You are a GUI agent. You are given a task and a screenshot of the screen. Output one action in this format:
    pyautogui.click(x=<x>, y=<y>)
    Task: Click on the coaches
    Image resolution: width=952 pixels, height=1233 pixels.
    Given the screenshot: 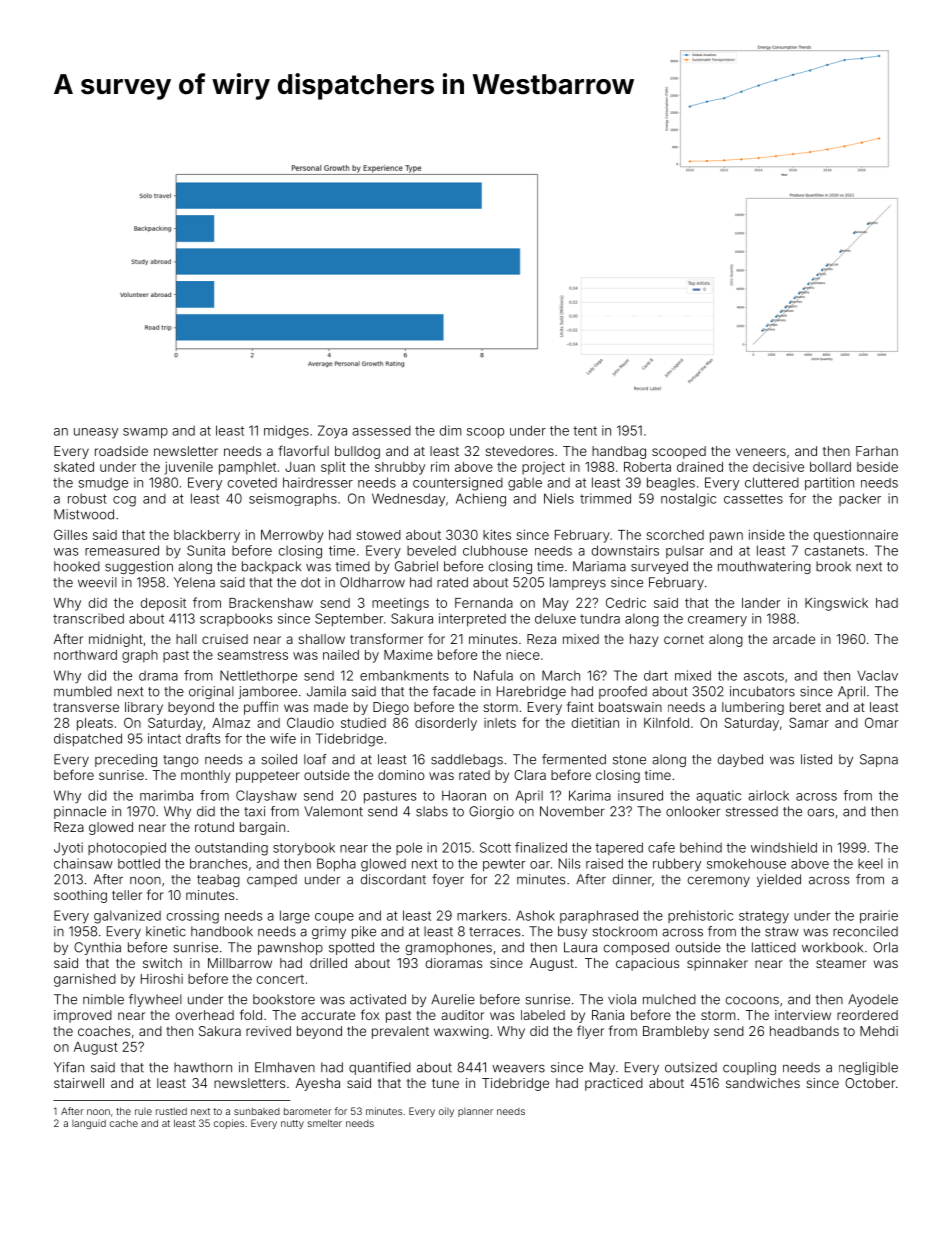 What is the action you would take?
    pyautogui.click(x=104, y=1031)
